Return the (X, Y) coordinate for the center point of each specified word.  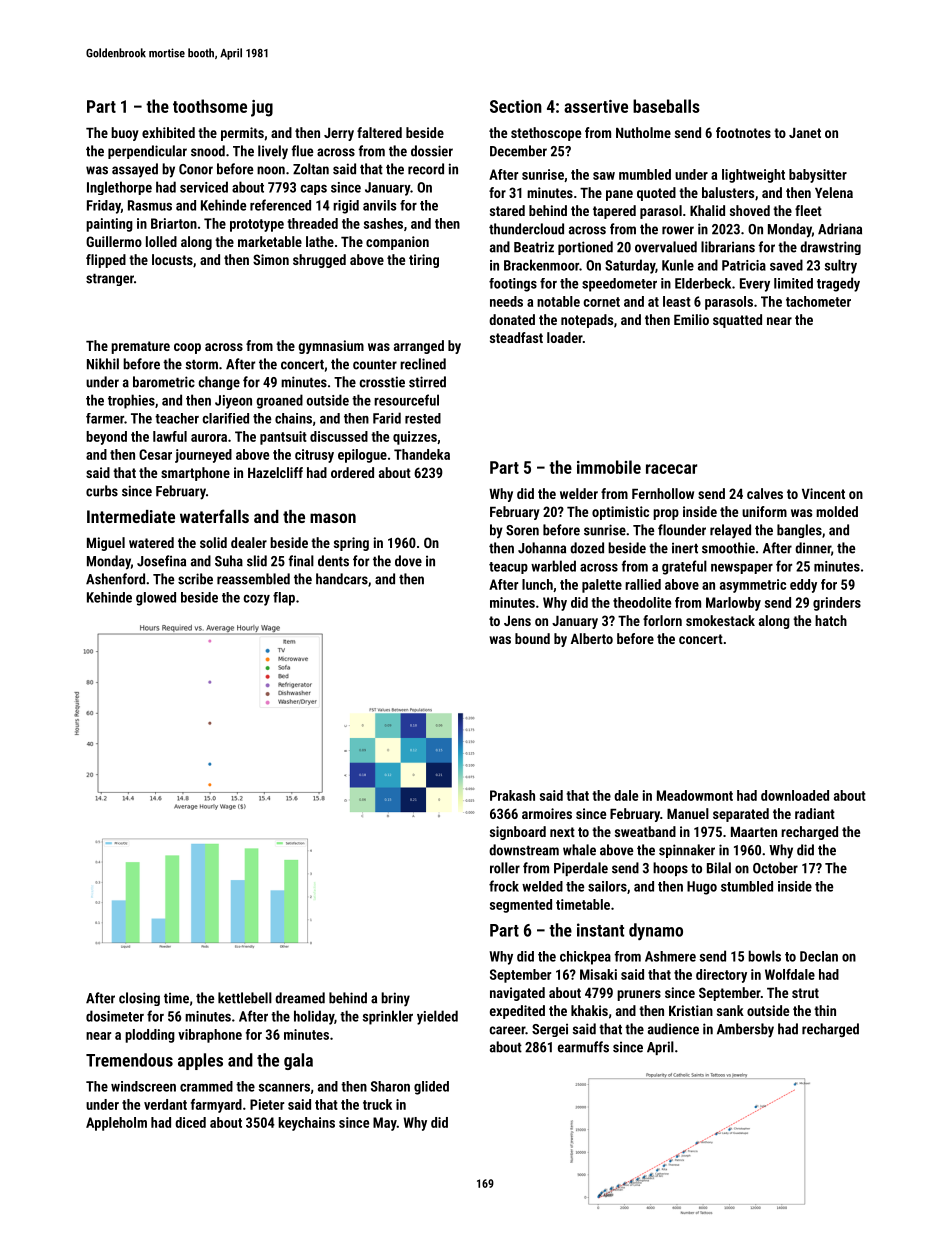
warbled (553, 566)
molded (837, 511)
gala (298, 1061)
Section (516, 106)
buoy (125, 134)
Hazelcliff (275, 472)
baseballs (666, 106)
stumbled (747, 886)
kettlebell (245, 998)
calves (765, 493)
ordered (352, 472)
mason (333, 518)
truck (377, 1104)
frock (504, 886)
